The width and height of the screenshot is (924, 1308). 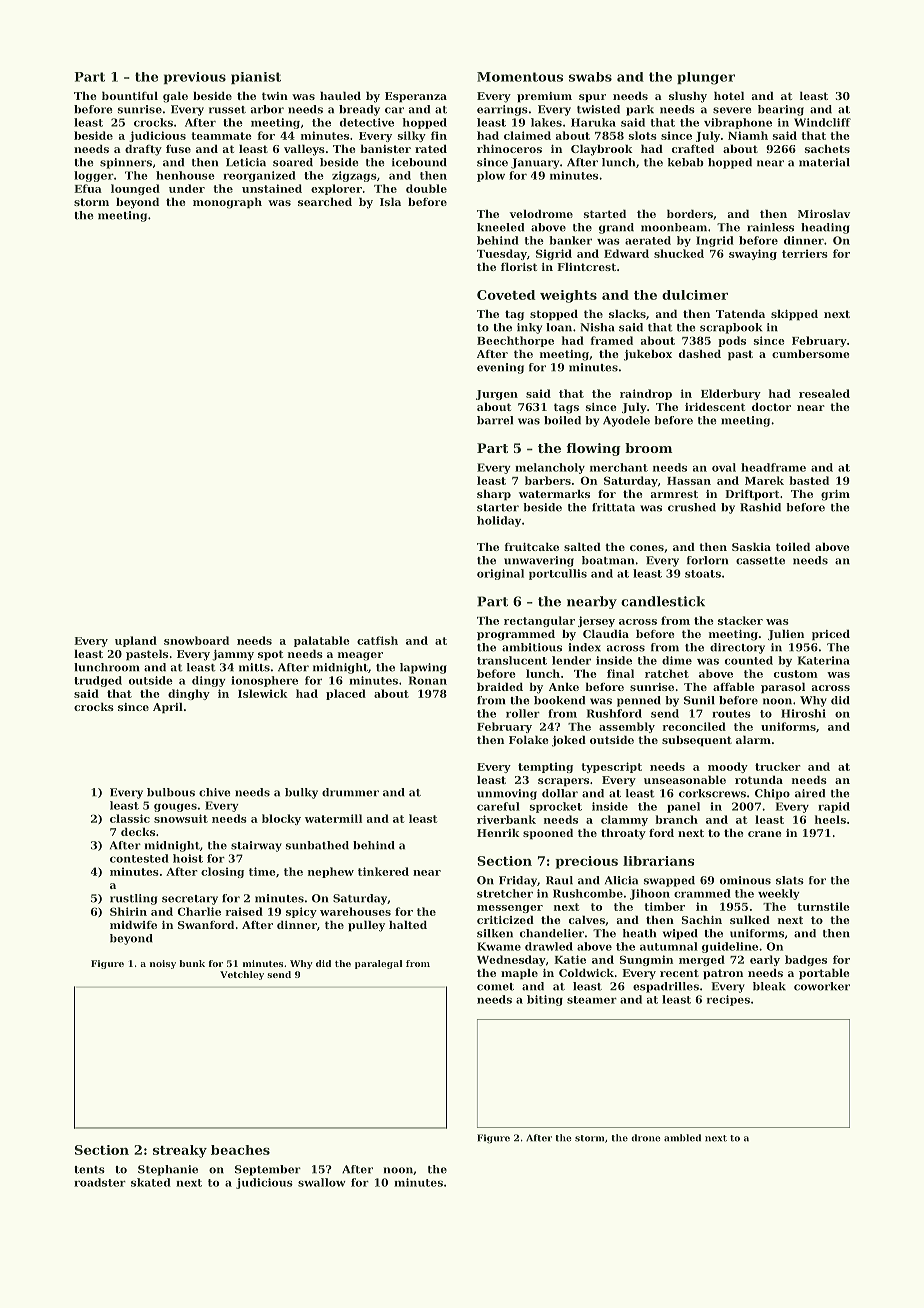 What do you see at coordinates (322, 1182) in the screenshot?
I see `swallow` at bounding box center [322, 1182].
